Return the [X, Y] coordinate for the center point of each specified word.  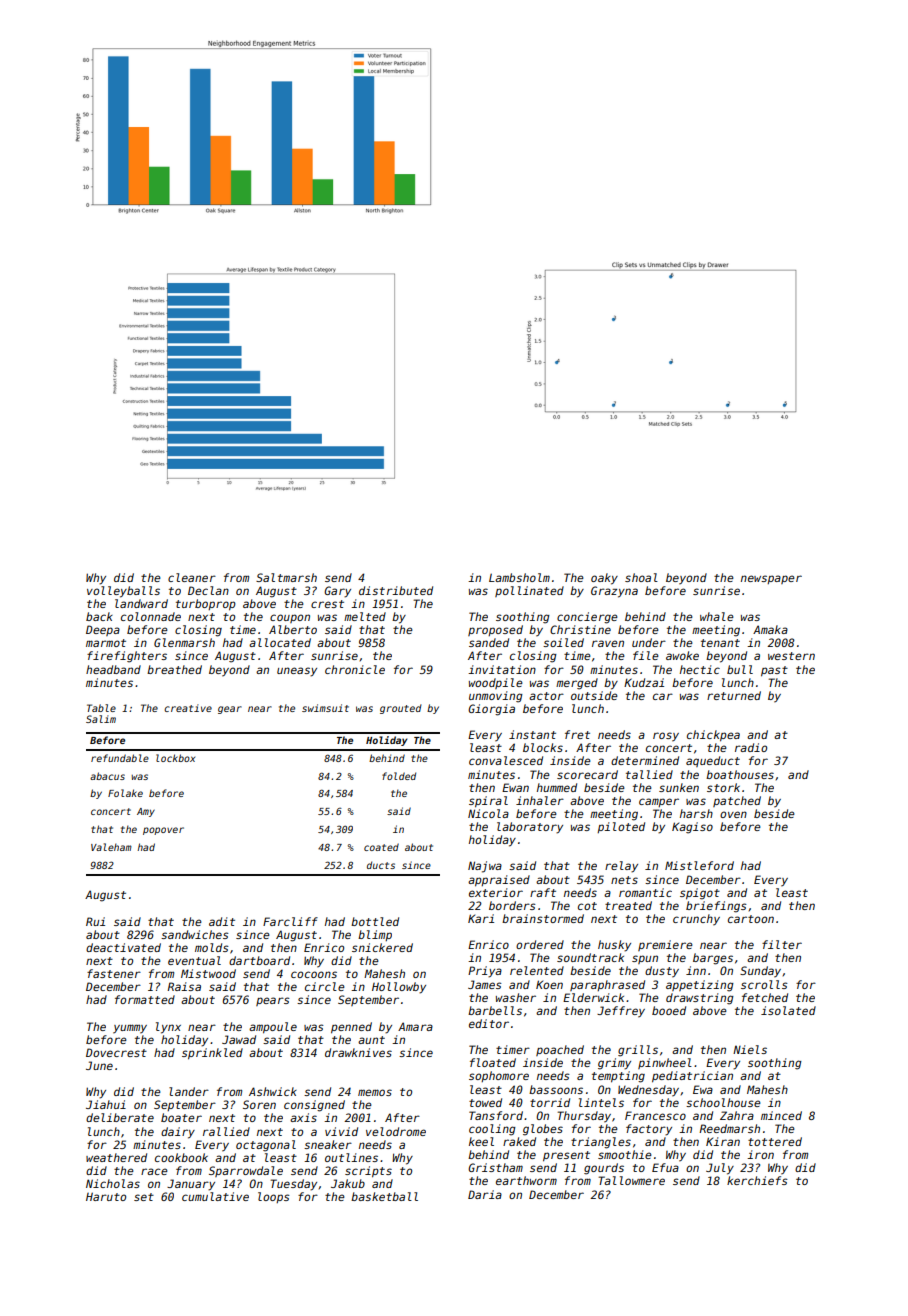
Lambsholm [519, 577]
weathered [116, 1157]
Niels [750, 1049]
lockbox [175, 758]
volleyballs [123, 592]
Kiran [723, 1141]
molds [212, 947]
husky [614, 946]
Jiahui [106, 1104]
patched [737, 801]
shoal [641, 577]
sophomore [499, 1076]
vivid [341, 1131]
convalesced [506, 760]
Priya [485, 972]
